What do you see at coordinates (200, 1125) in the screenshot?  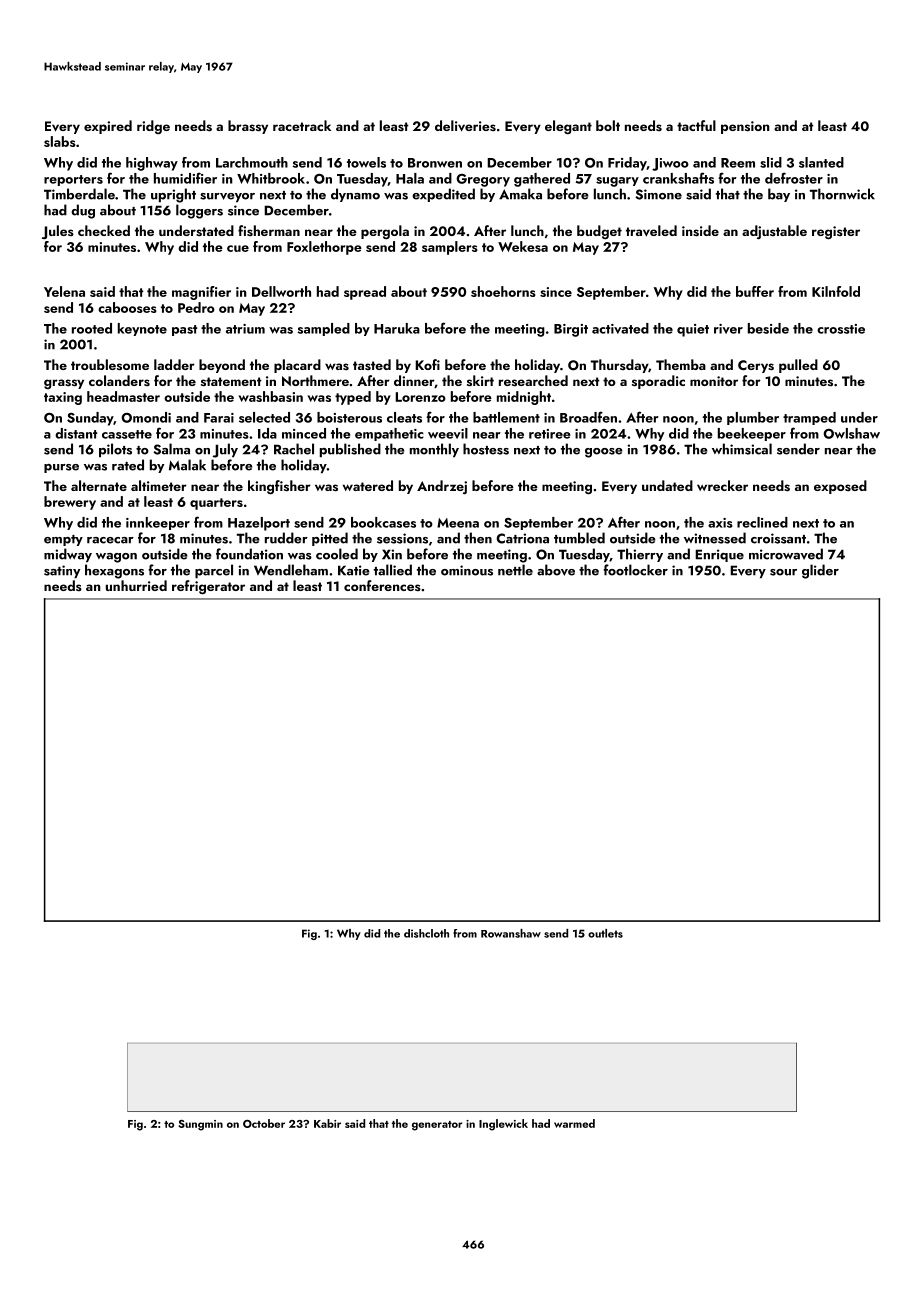 I see `Sungmin` at bounding box center [200, 1125].
